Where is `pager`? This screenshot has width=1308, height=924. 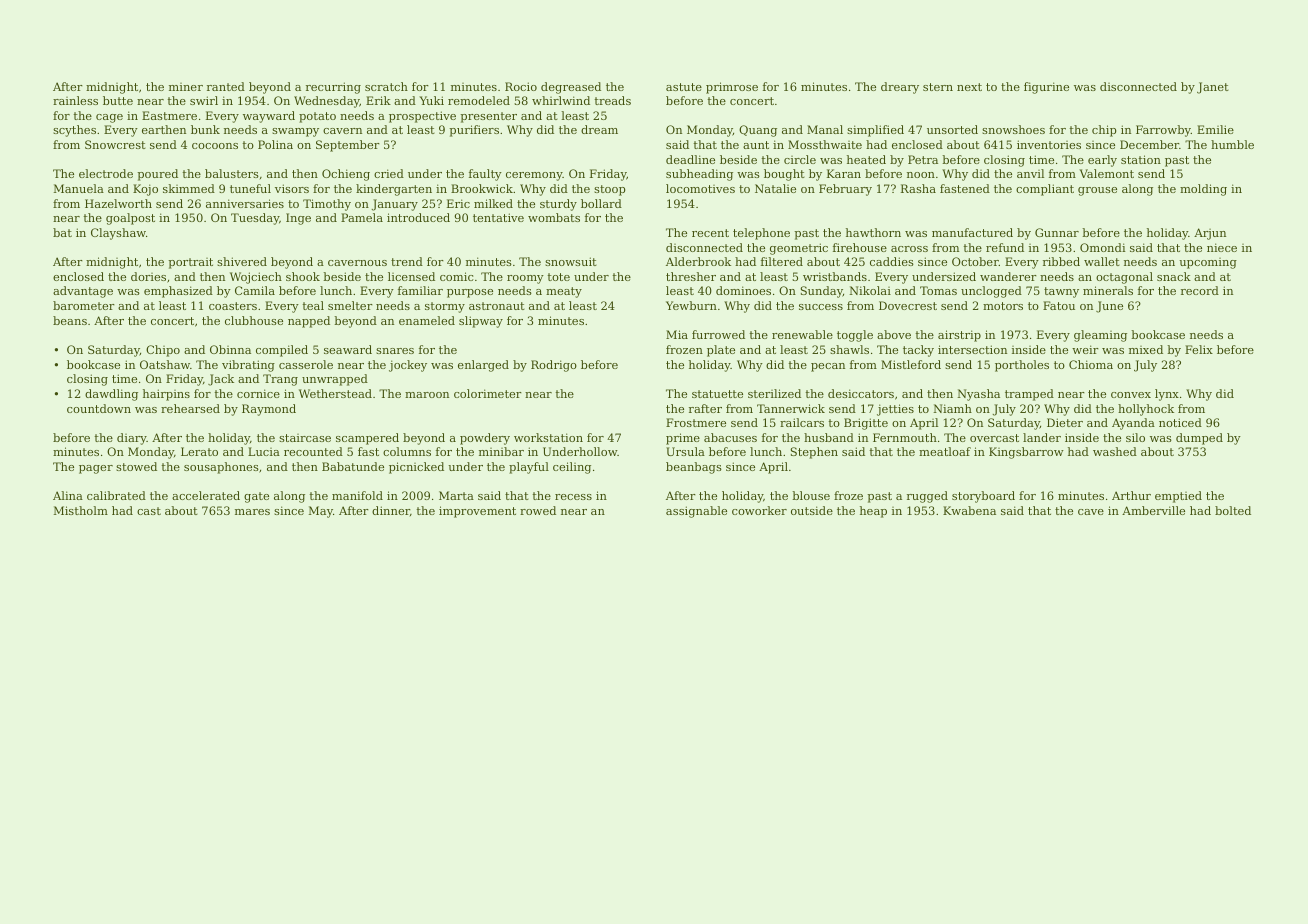 pager is located at coordinates (96, 469).
